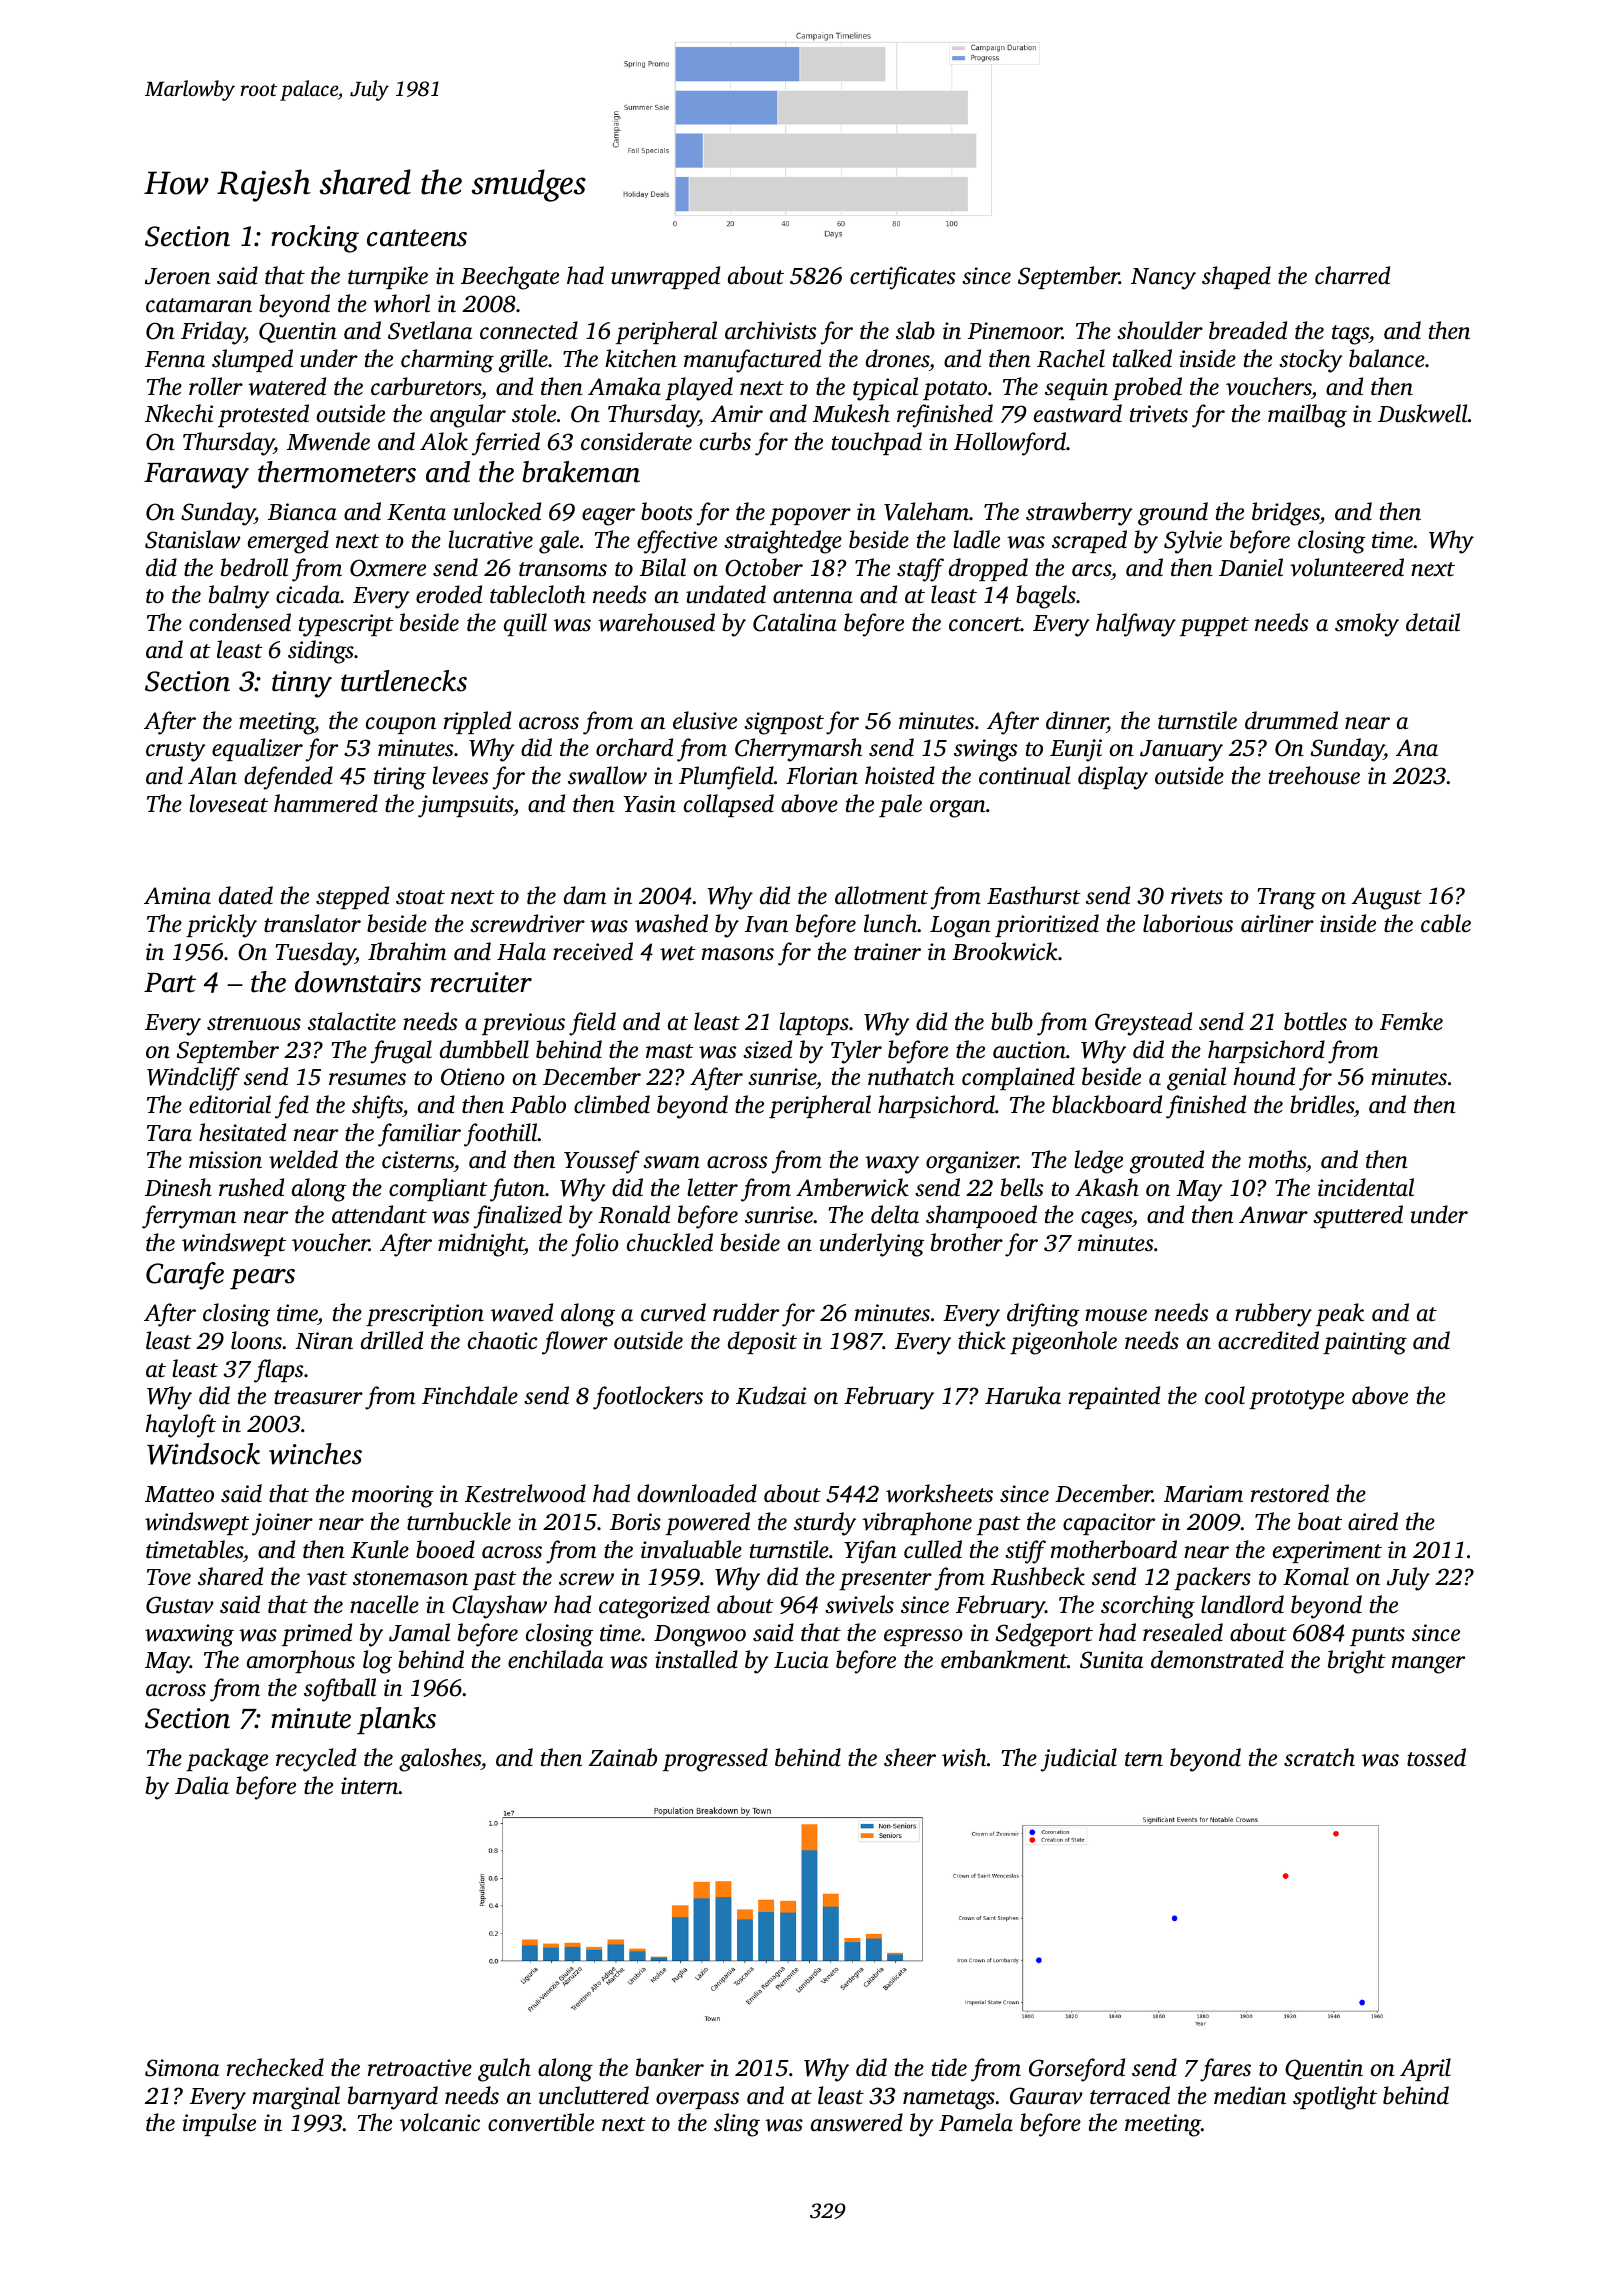  I want to click on scratch, so click(1319, 1757).
